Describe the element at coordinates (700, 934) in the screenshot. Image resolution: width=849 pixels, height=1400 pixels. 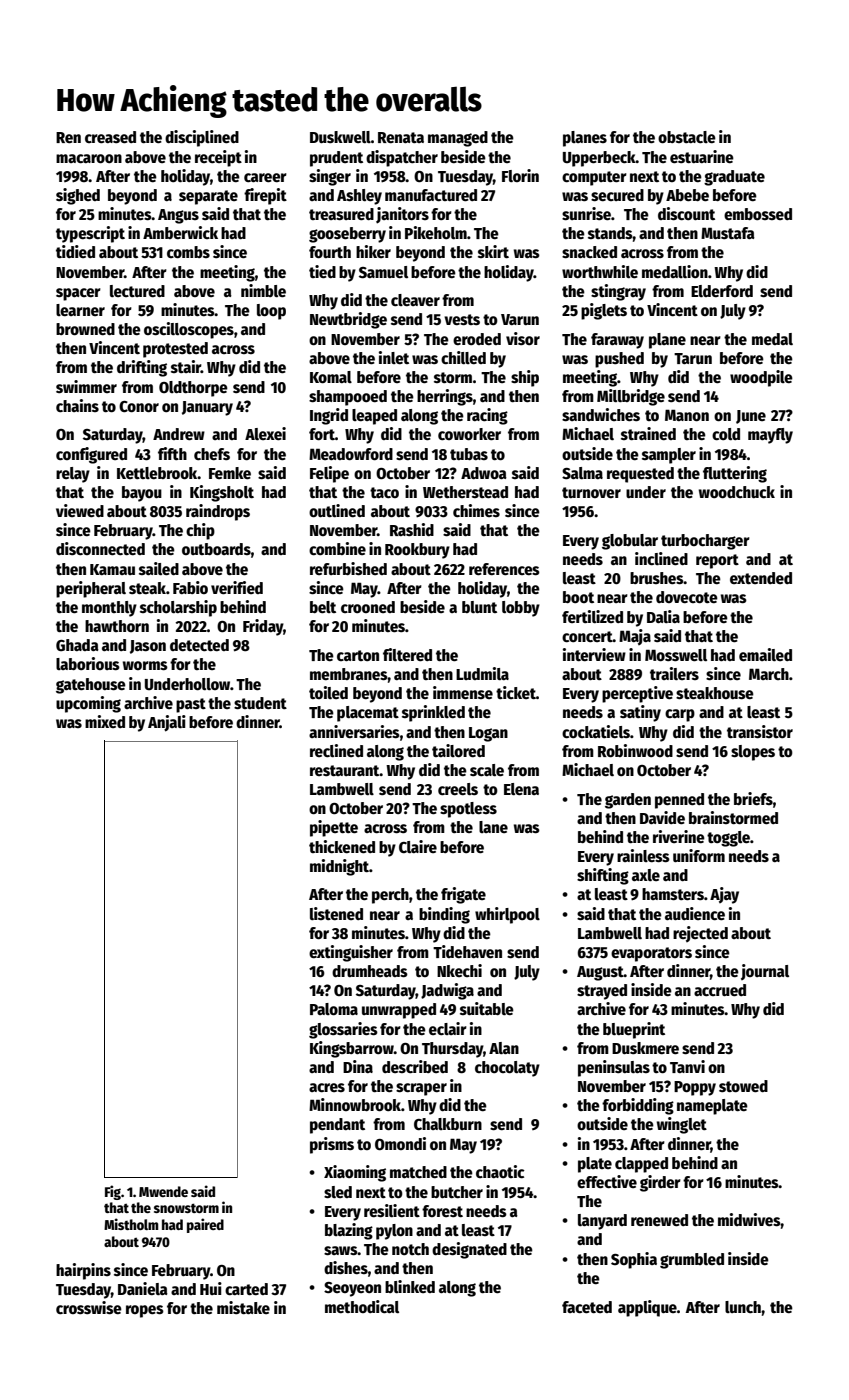
I see `rejected` at that location.
